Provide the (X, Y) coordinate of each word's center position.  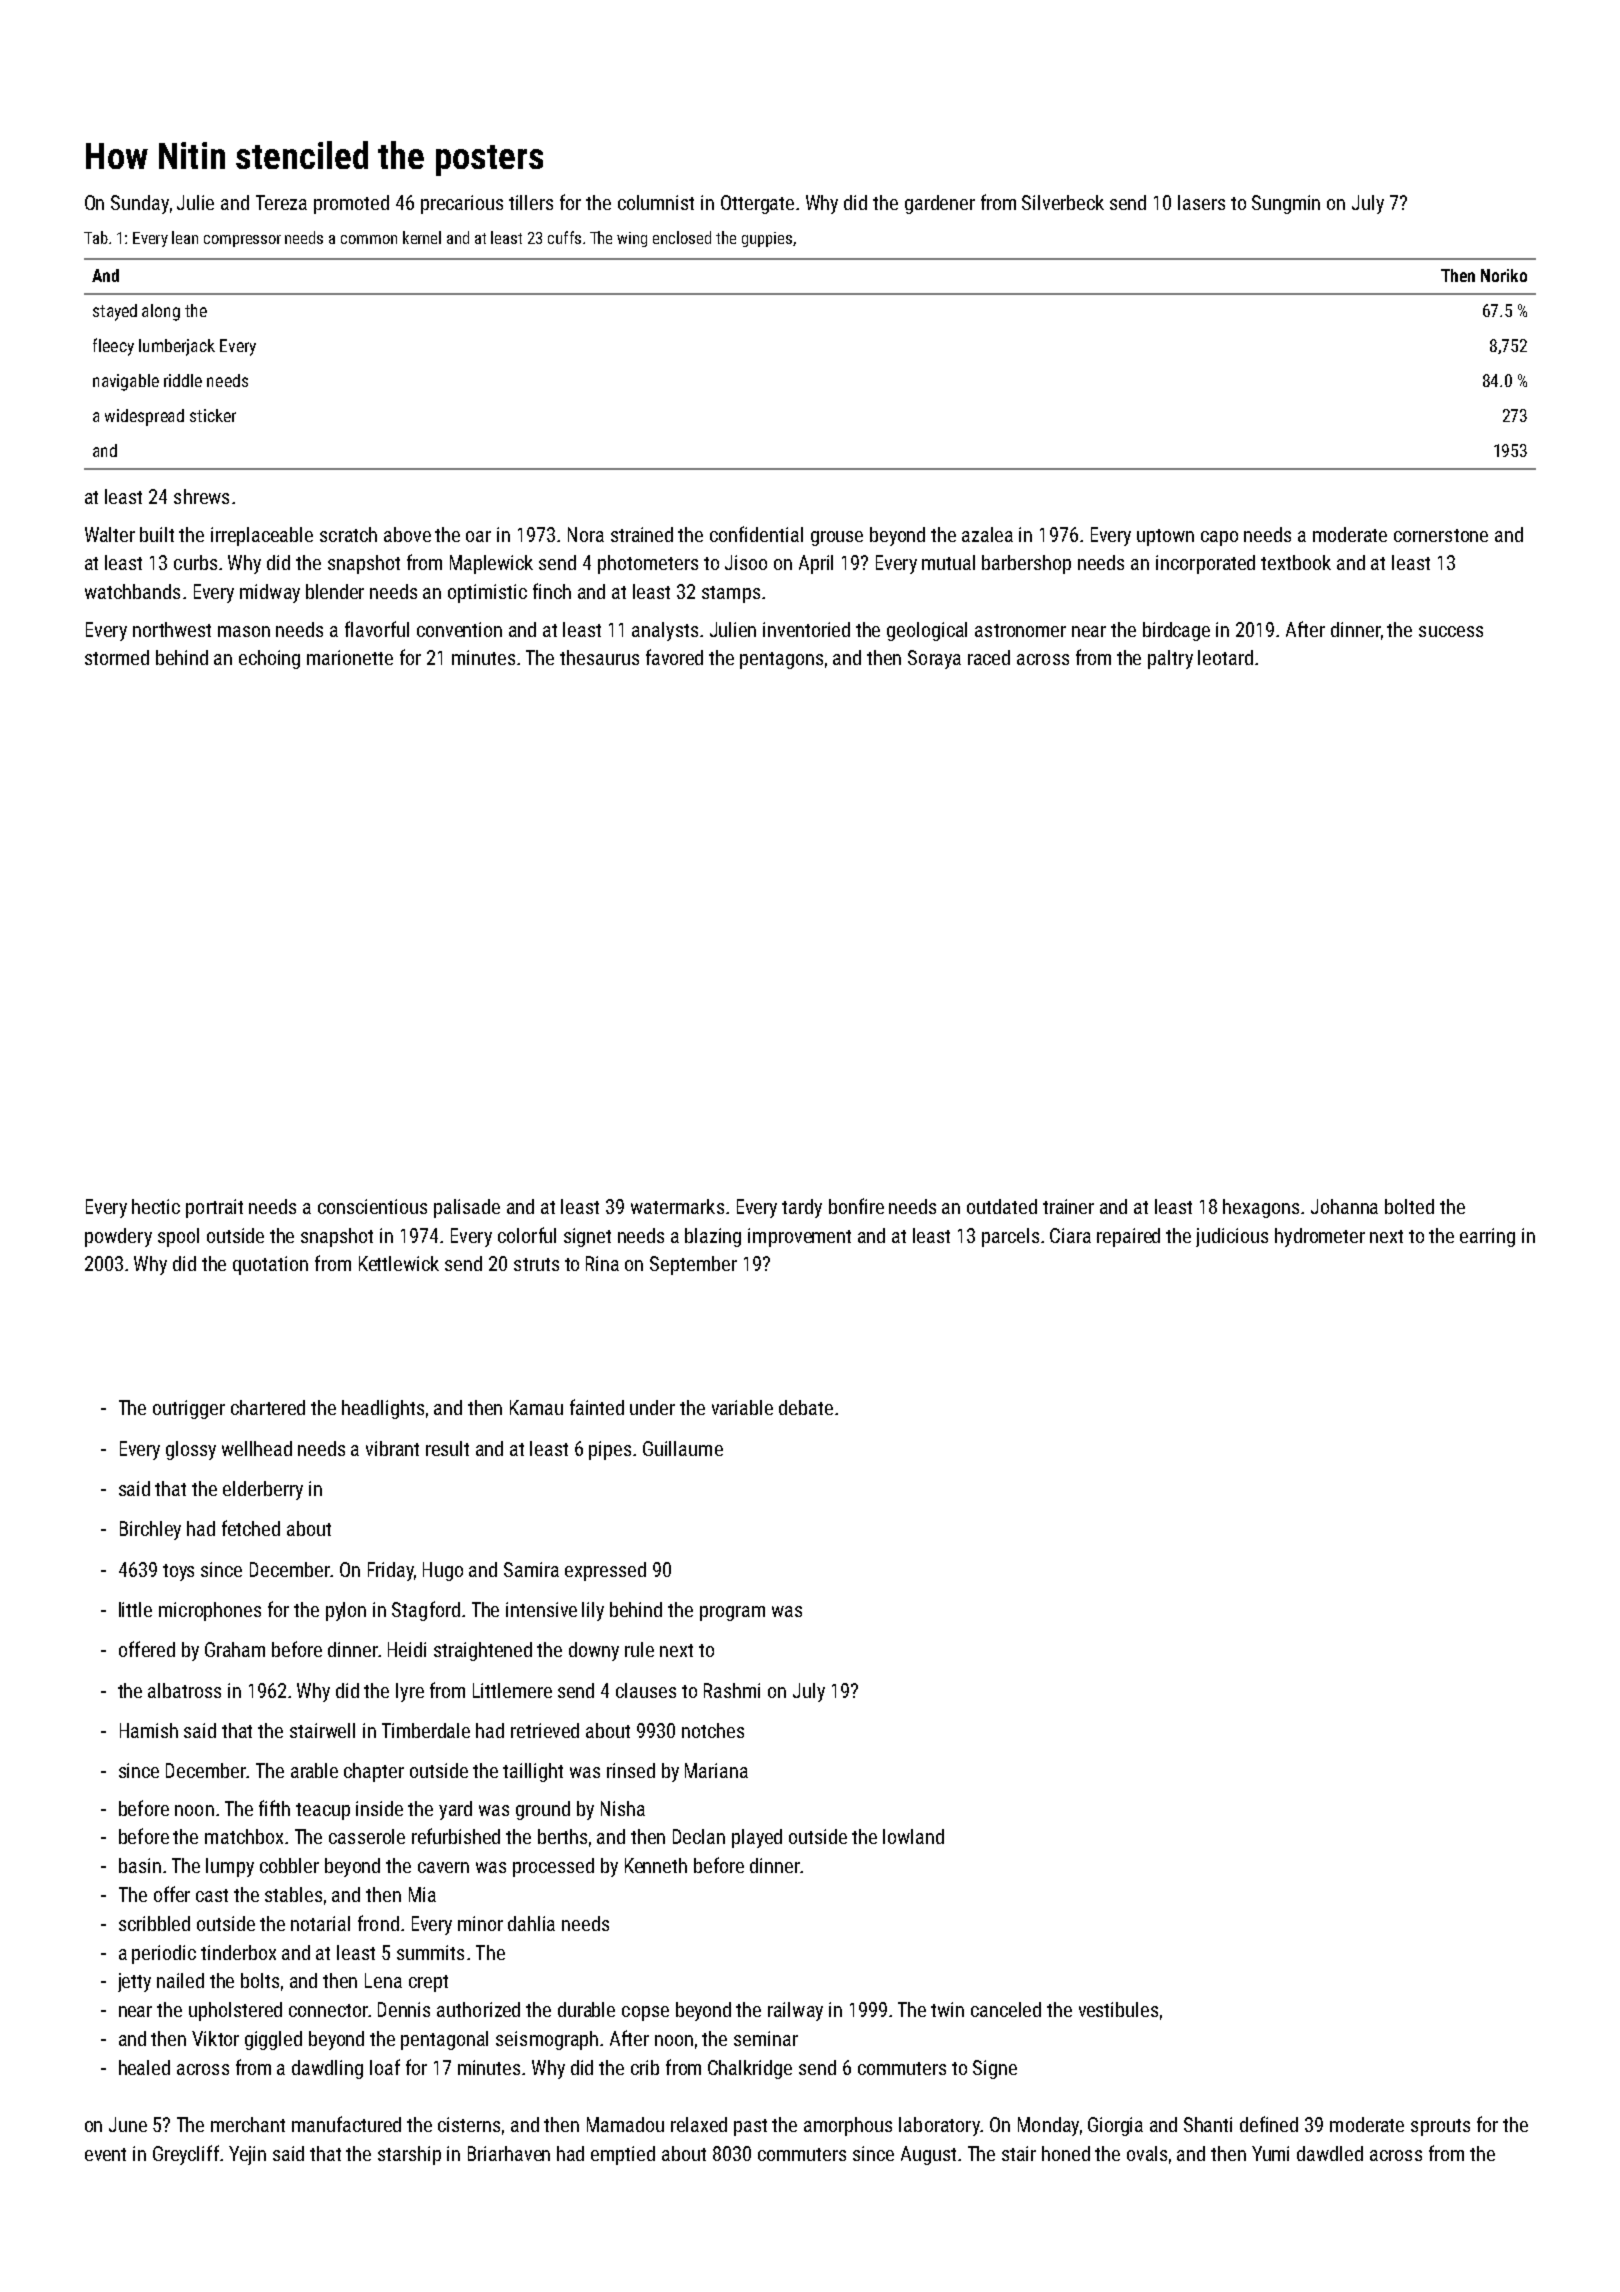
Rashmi (732, 1690)
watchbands (132, 591)
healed (144, 2067)
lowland (913, 1836)
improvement (799, 1237)
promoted (351, 204)
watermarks (677, 1206)
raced (989, 657)
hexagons (1261, 1208)
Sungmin (1286, 204)
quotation (270, 1265)
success (1451, 631)
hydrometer (1320, 1237)
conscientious (372, 1206)
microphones (210, 1611)
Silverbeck (1063, 202)
